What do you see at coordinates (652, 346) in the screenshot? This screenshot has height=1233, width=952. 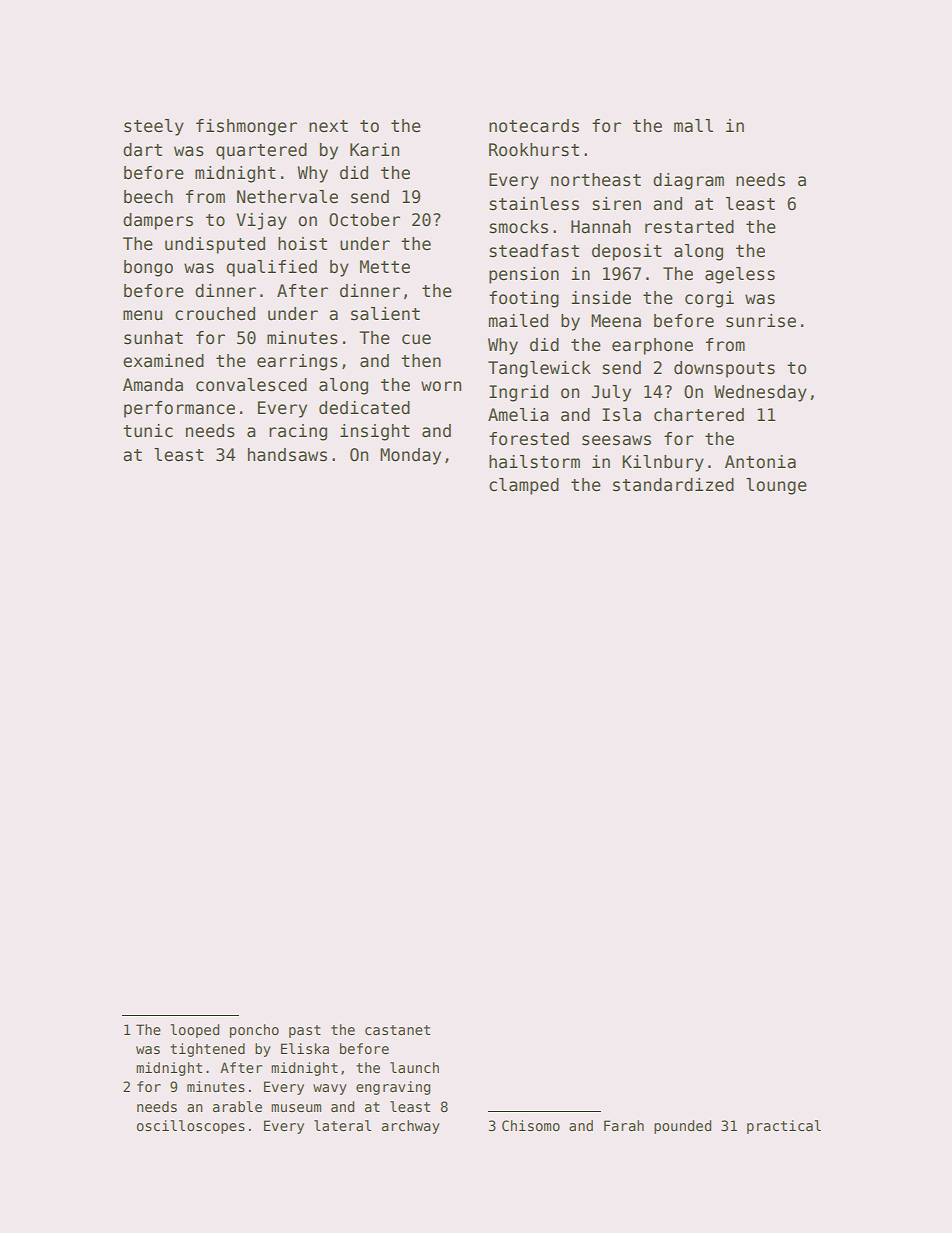 I see `earphone` at bounding box center [652, 346].
